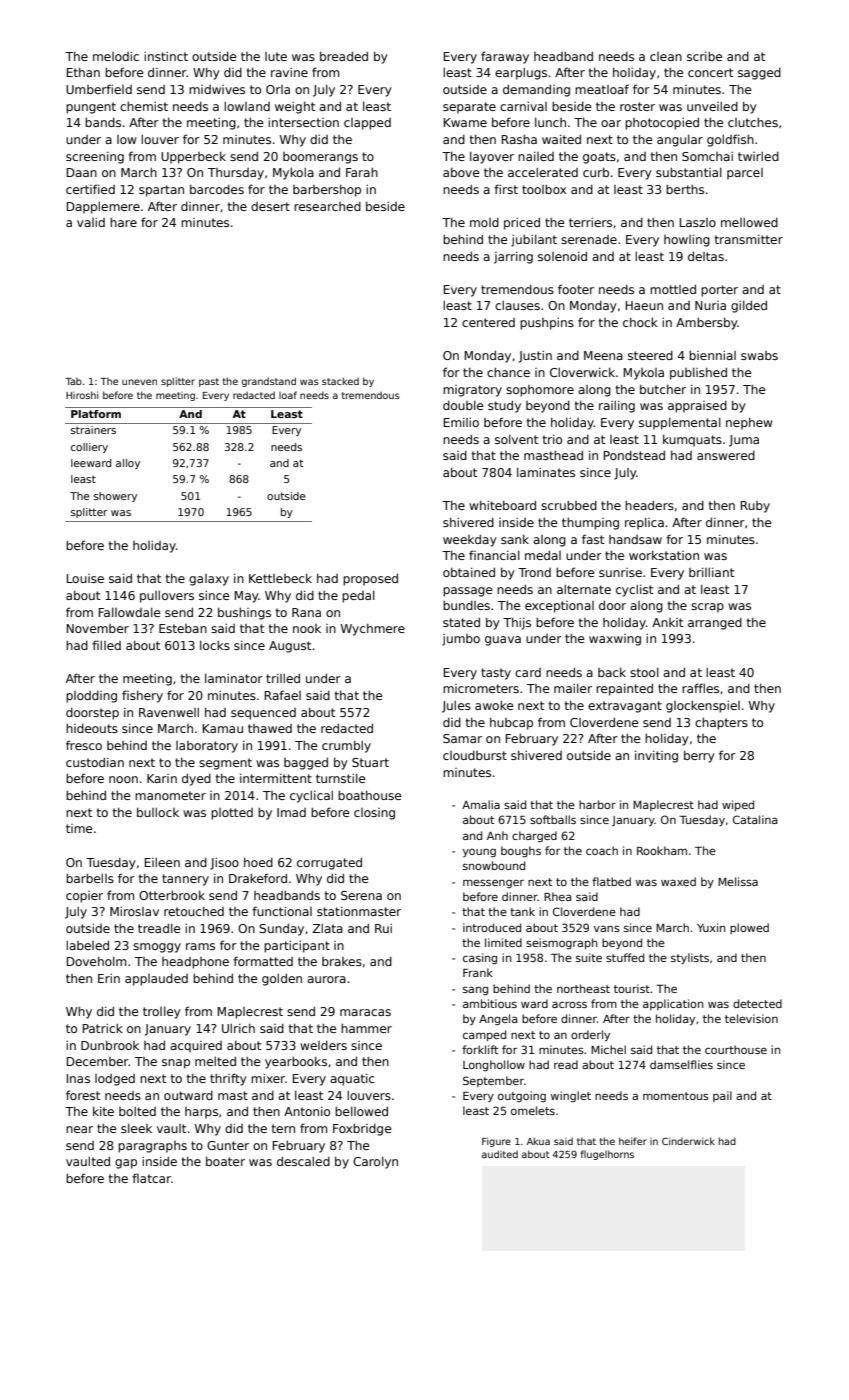 The width and height of the image is (849, 1400). I want to click on instinct, so click(166, 56).
